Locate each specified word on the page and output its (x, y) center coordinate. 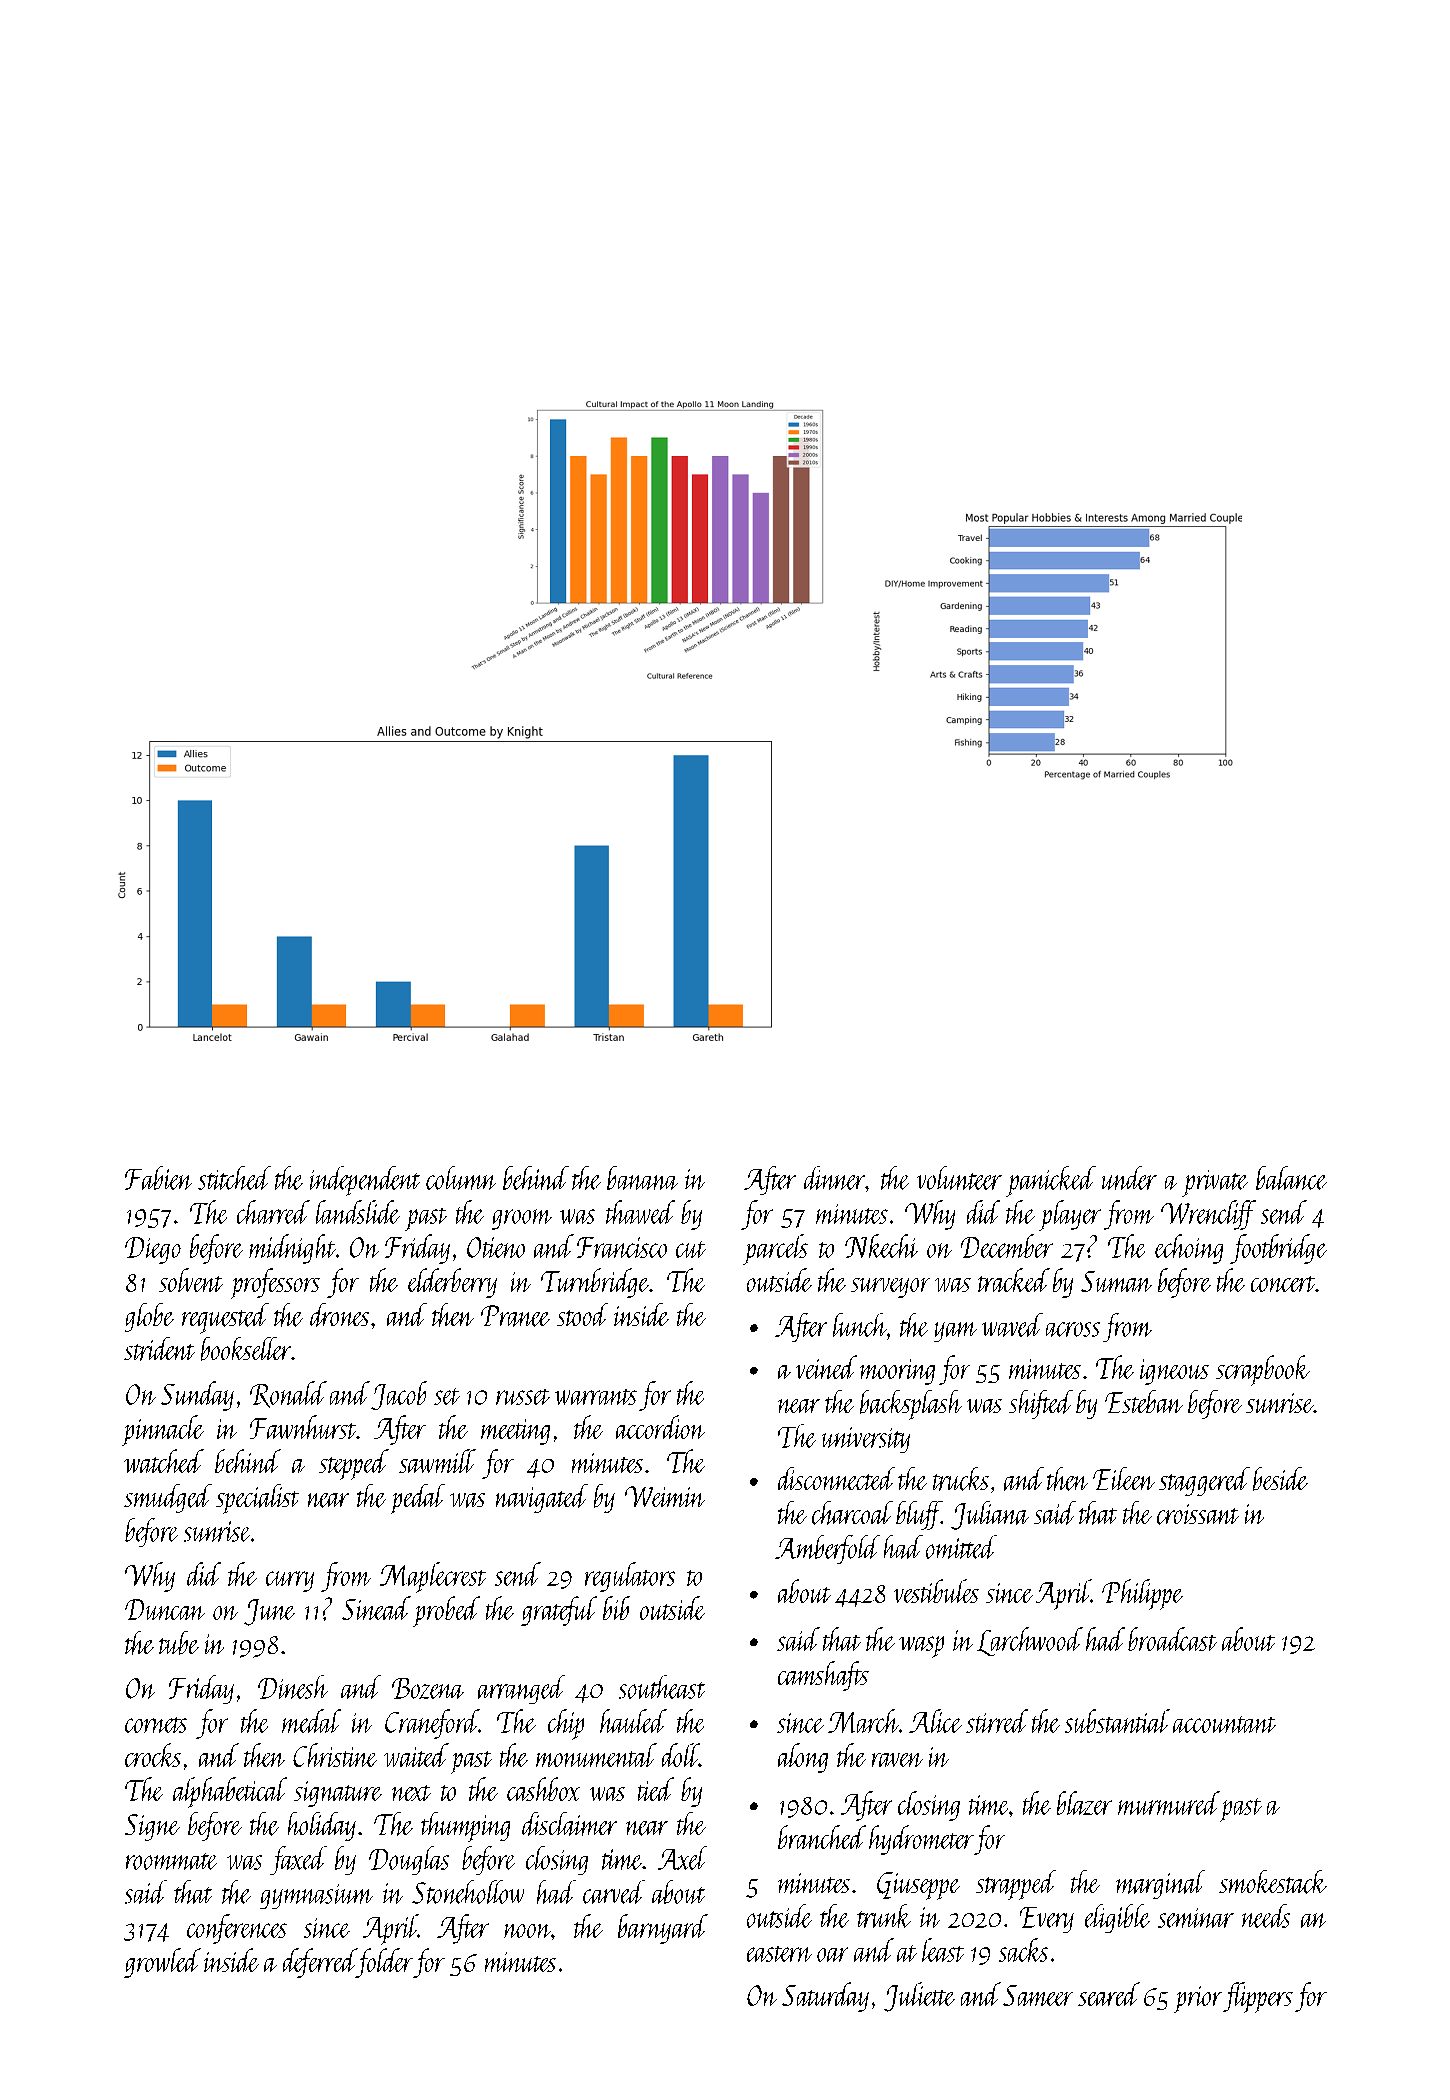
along (803, 1758)
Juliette (919, 1997)
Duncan (165, 1609)
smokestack (1273, 1882)
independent (365, 1181)
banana (642, 1178)
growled (162, 1963)
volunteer (959, 1178)
